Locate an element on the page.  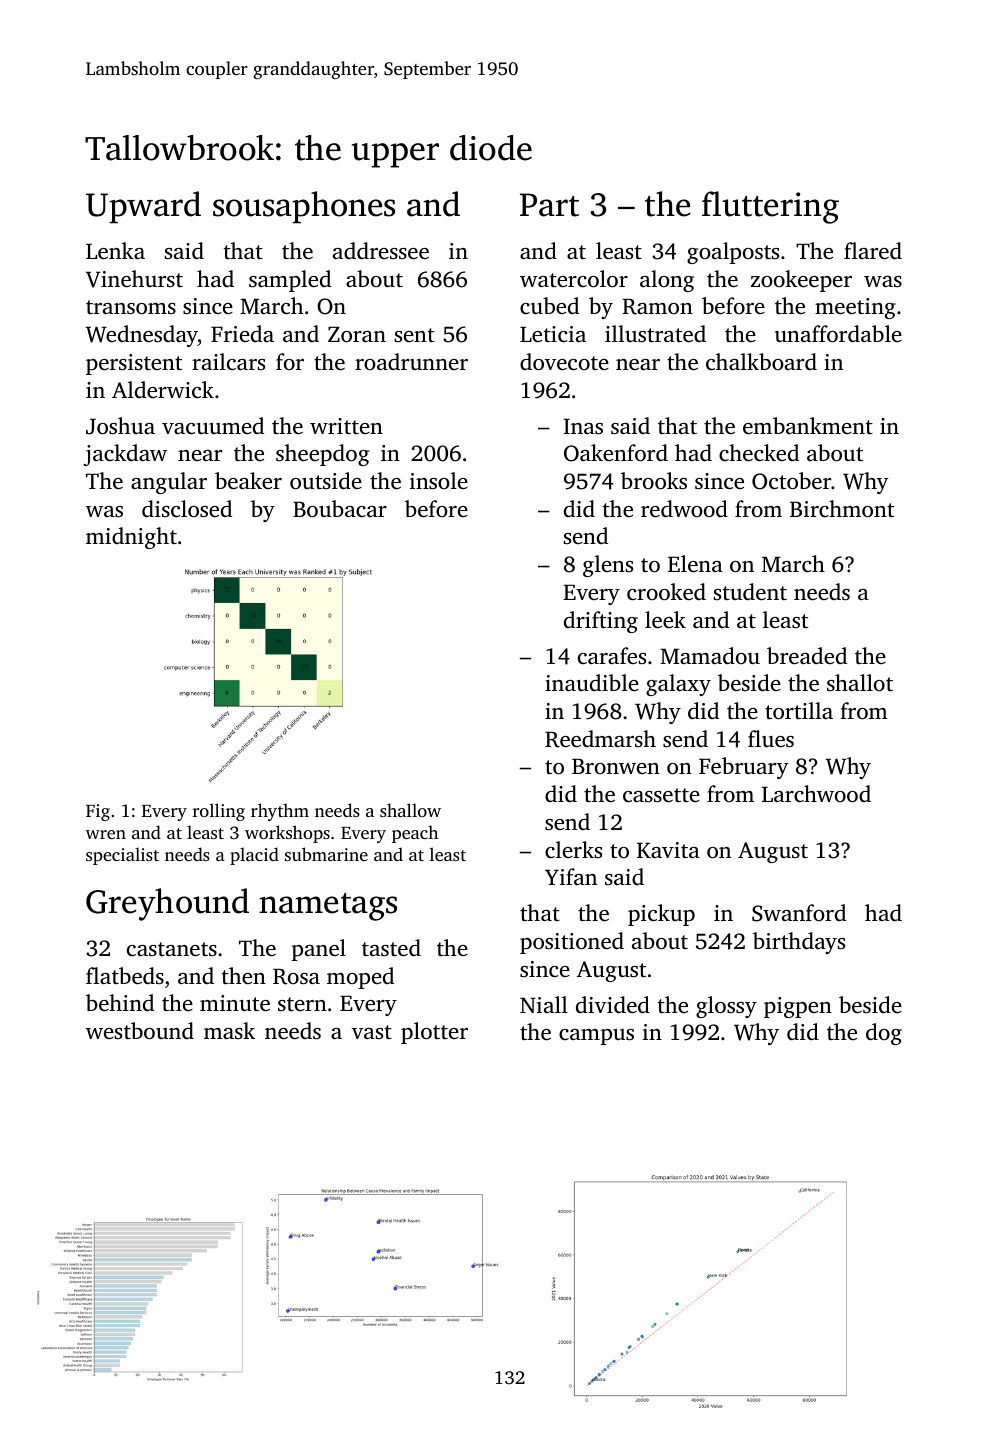
midnight is located at coordinates (131, 538).
